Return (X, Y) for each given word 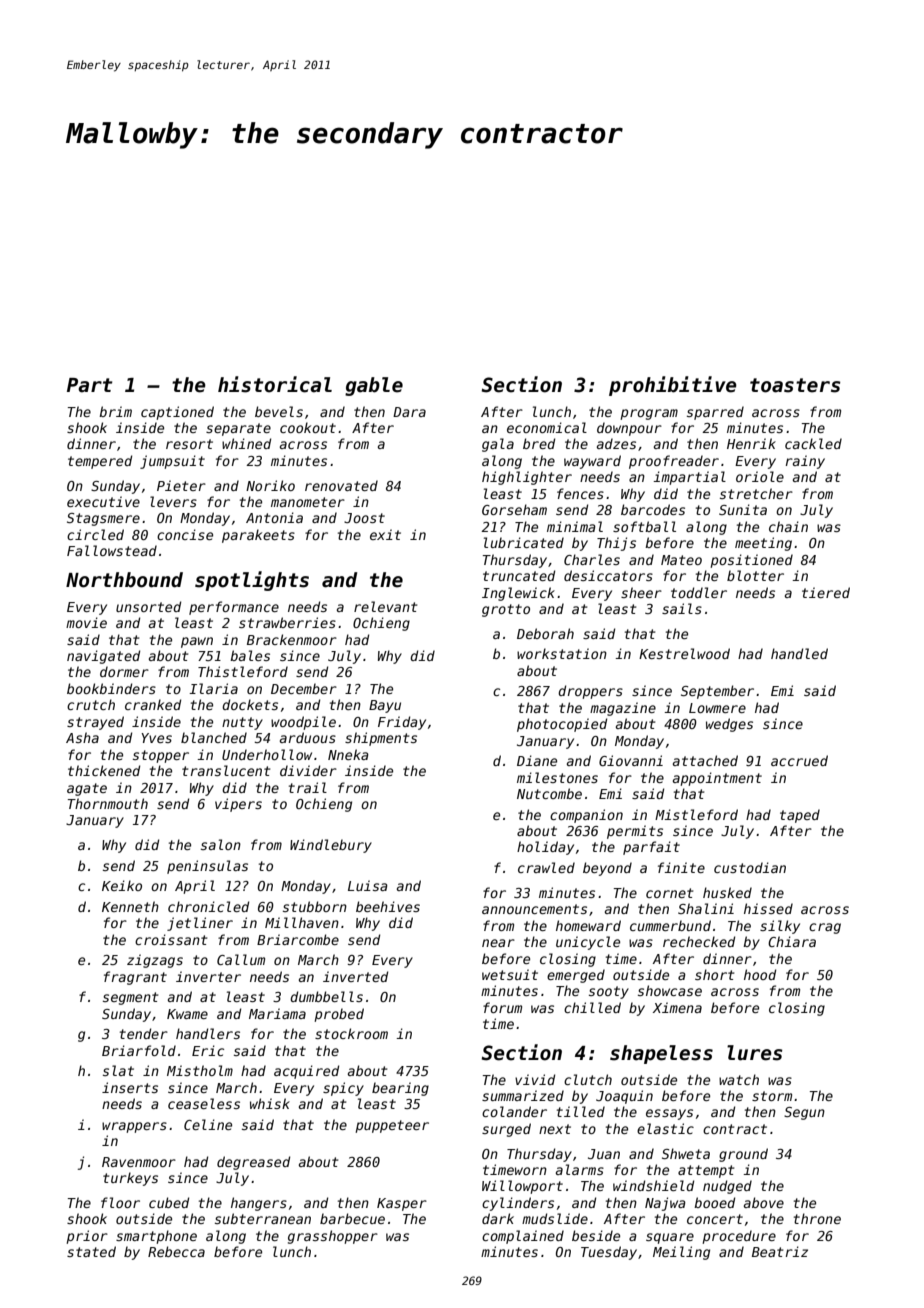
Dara (409, 412)
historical (275, 384)
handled (799, 653)
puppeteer (392, 1126)
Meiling (681, 1253)
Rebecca (176, 1251)
